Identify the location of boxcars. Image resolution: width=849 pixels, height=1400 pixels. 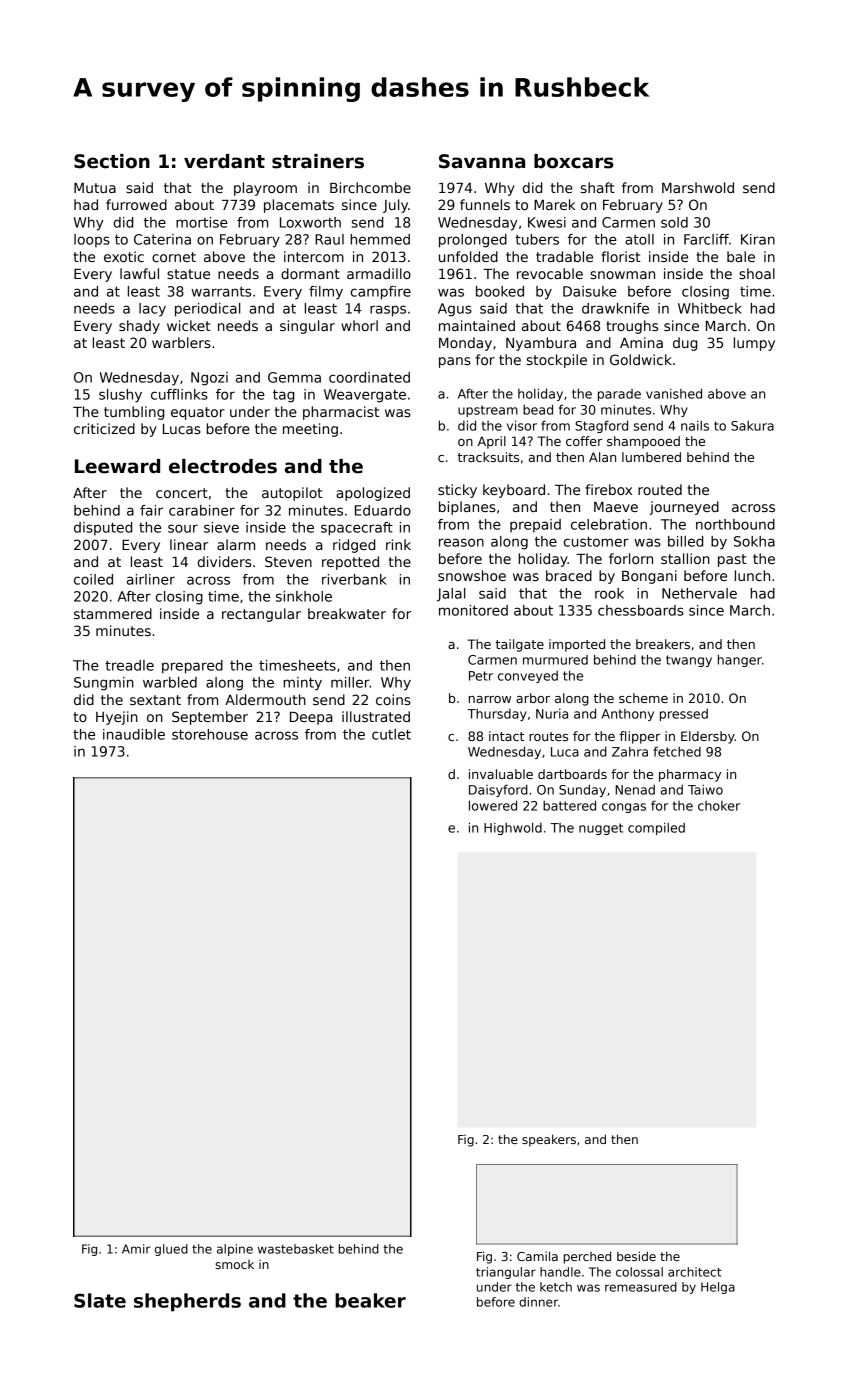
(574, 161).
